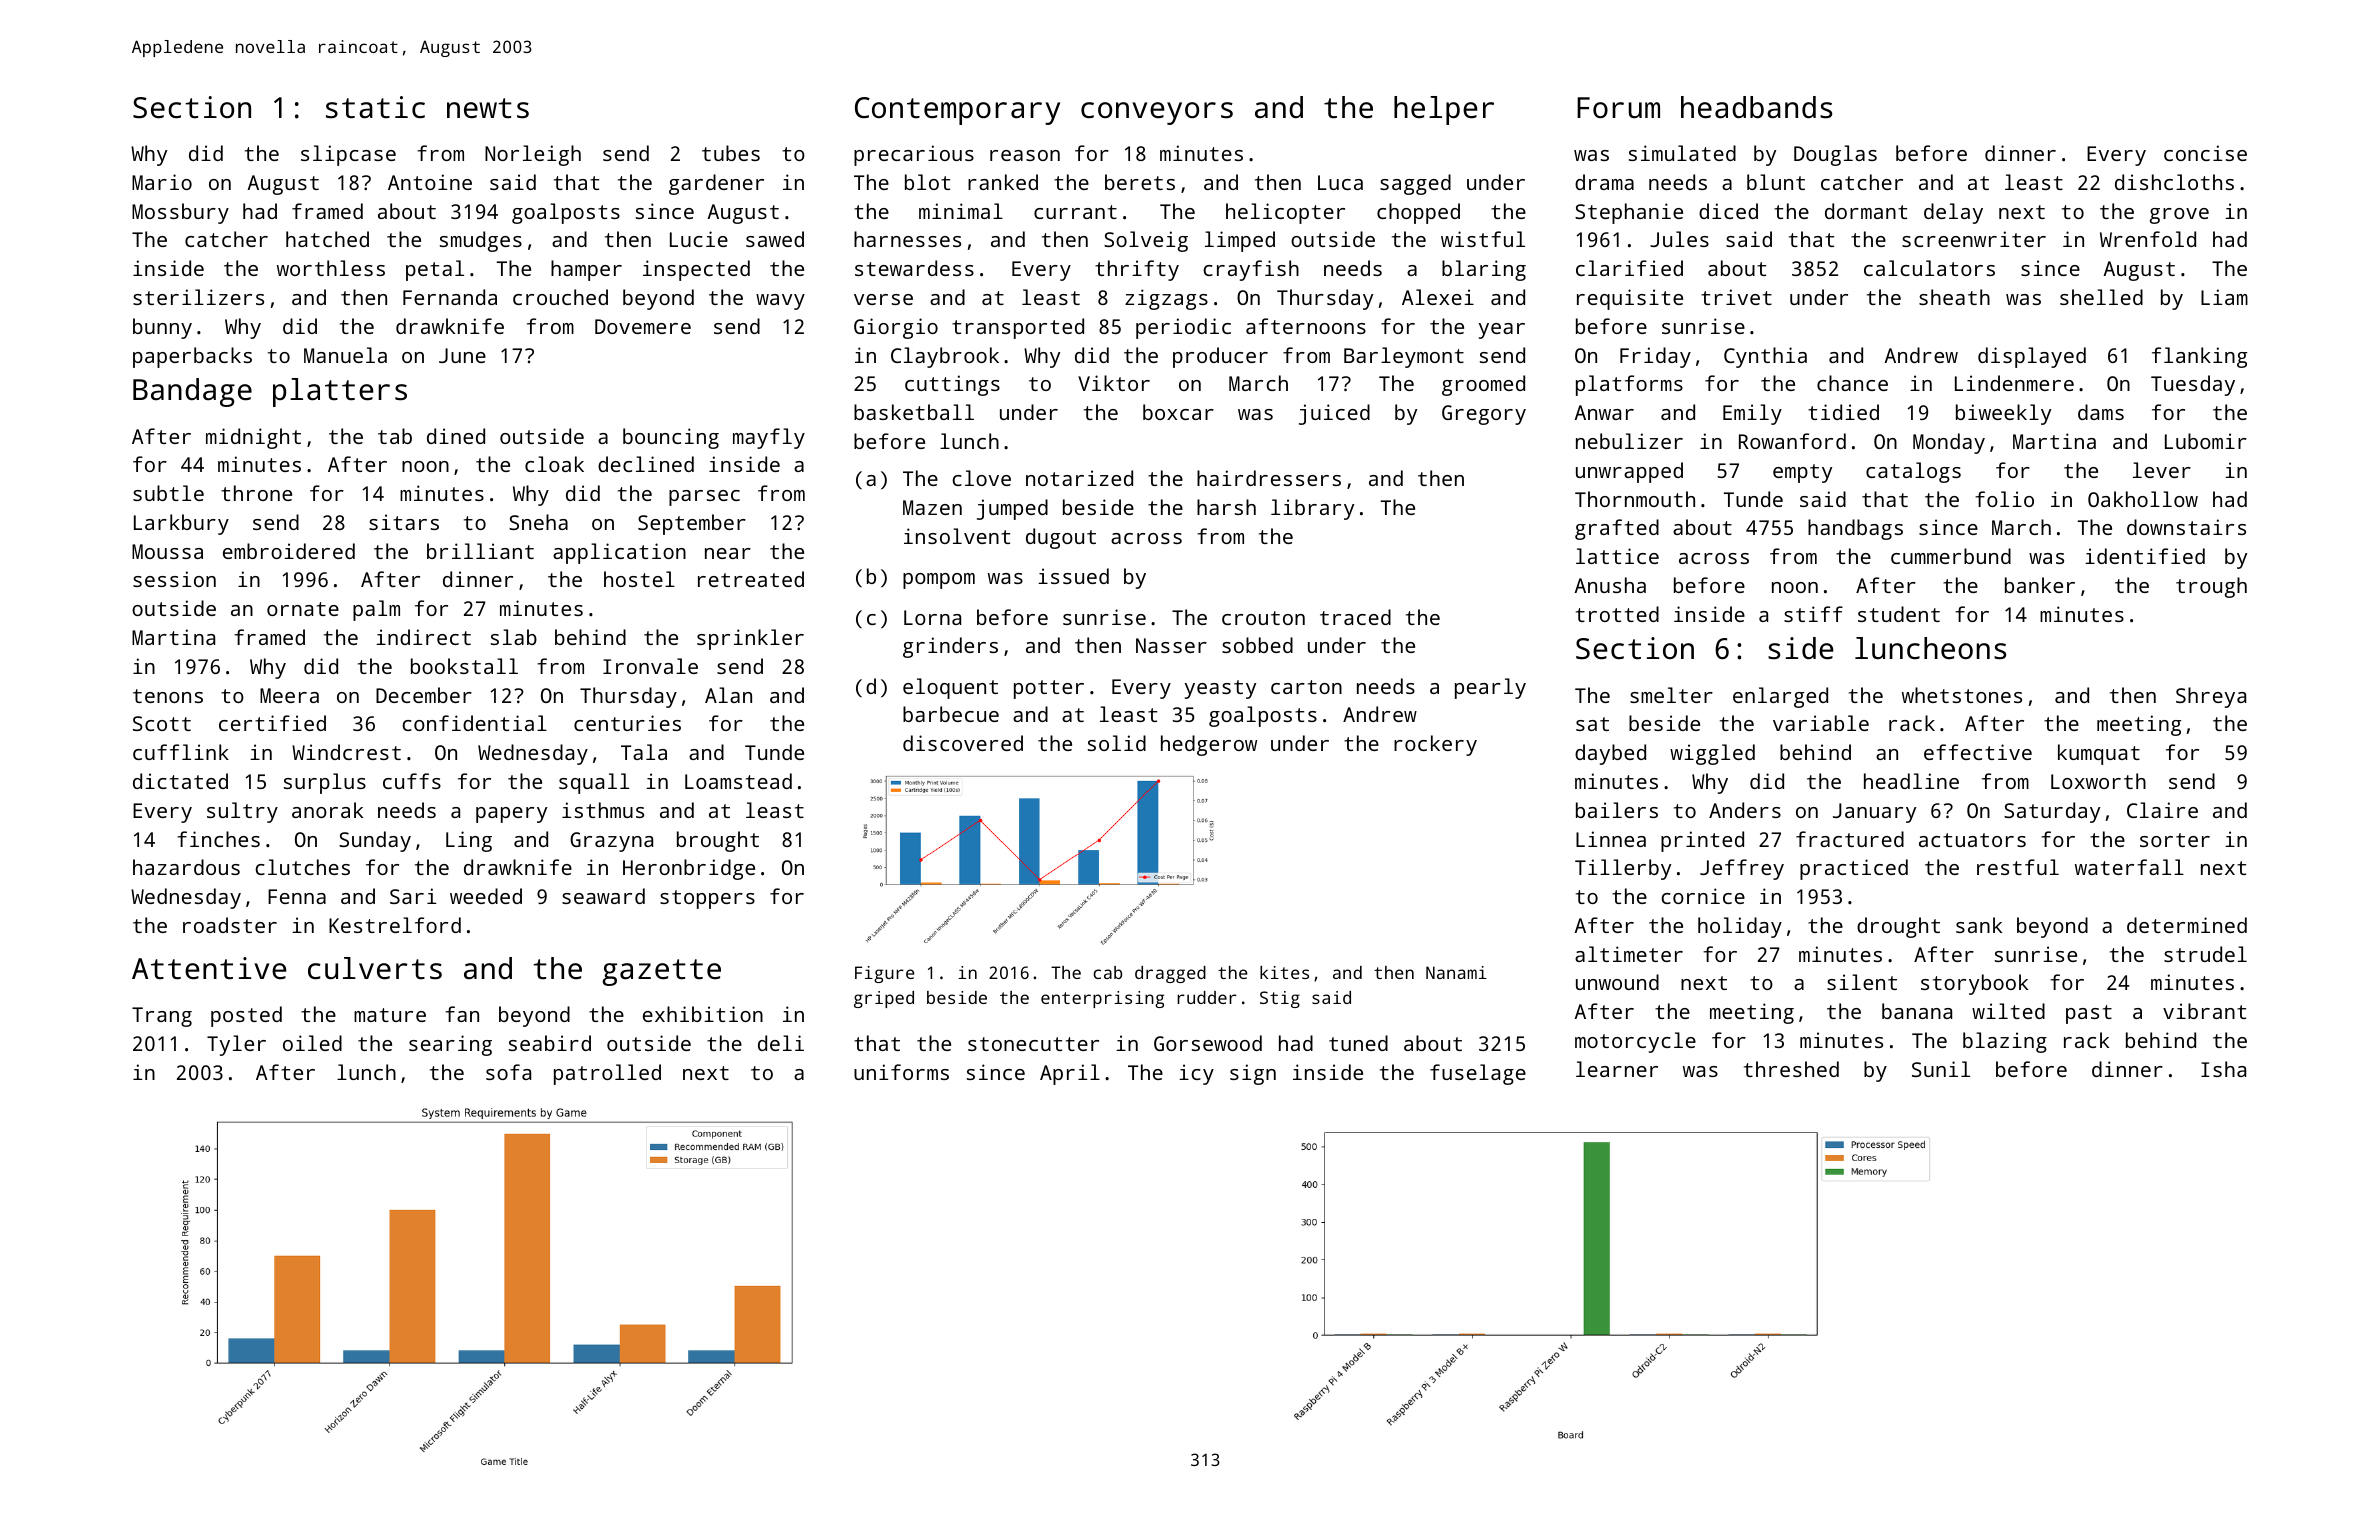 The height and width of the image is (1540, 2380). I want to click on throne, so click(256, 493).
